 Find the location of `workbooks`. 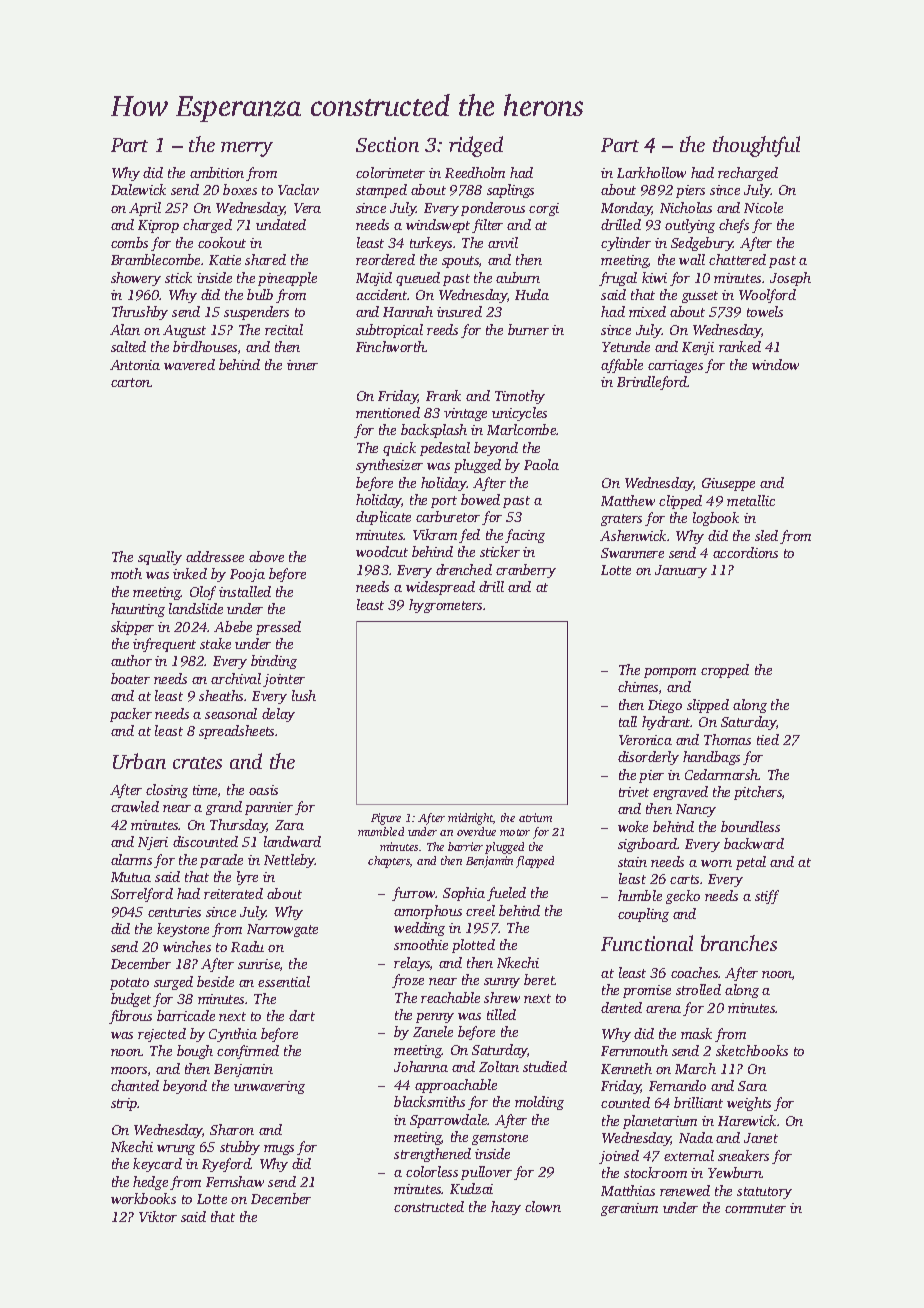

workbooks is located at coordinates (143, 1198).
